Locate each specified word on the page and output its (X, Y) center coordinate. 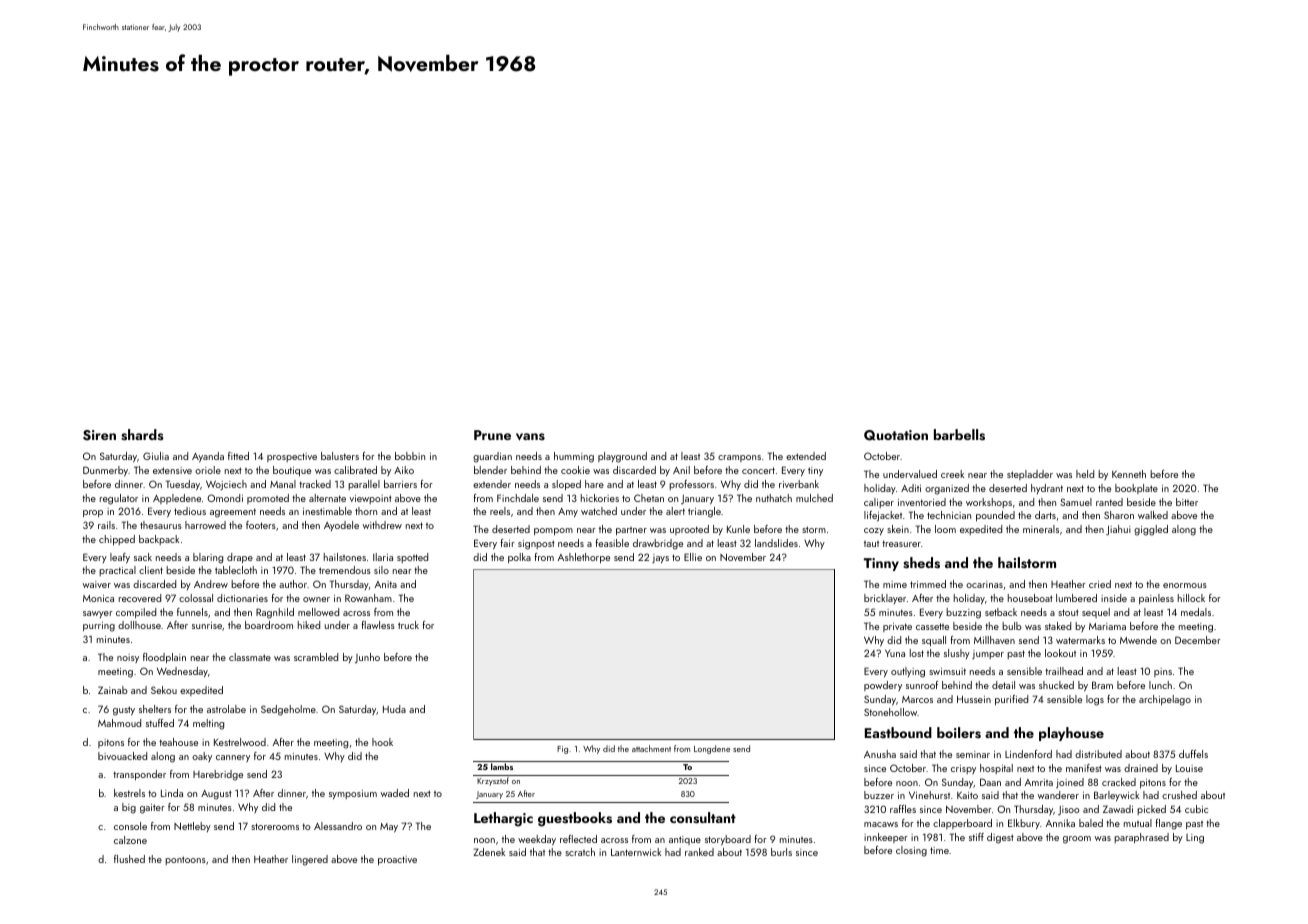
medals (1196, 612)
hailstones (345, 557)
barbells (959, 435)
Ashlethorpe (584, 558)
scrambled (316, 657)
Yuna (895, 653)
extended (806, 456)
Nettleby (192, 827)
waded (395, 793)
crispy (963, 769)
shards (142, 435)
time (939, 850)
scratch (580, 852)
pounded (995, 516)
